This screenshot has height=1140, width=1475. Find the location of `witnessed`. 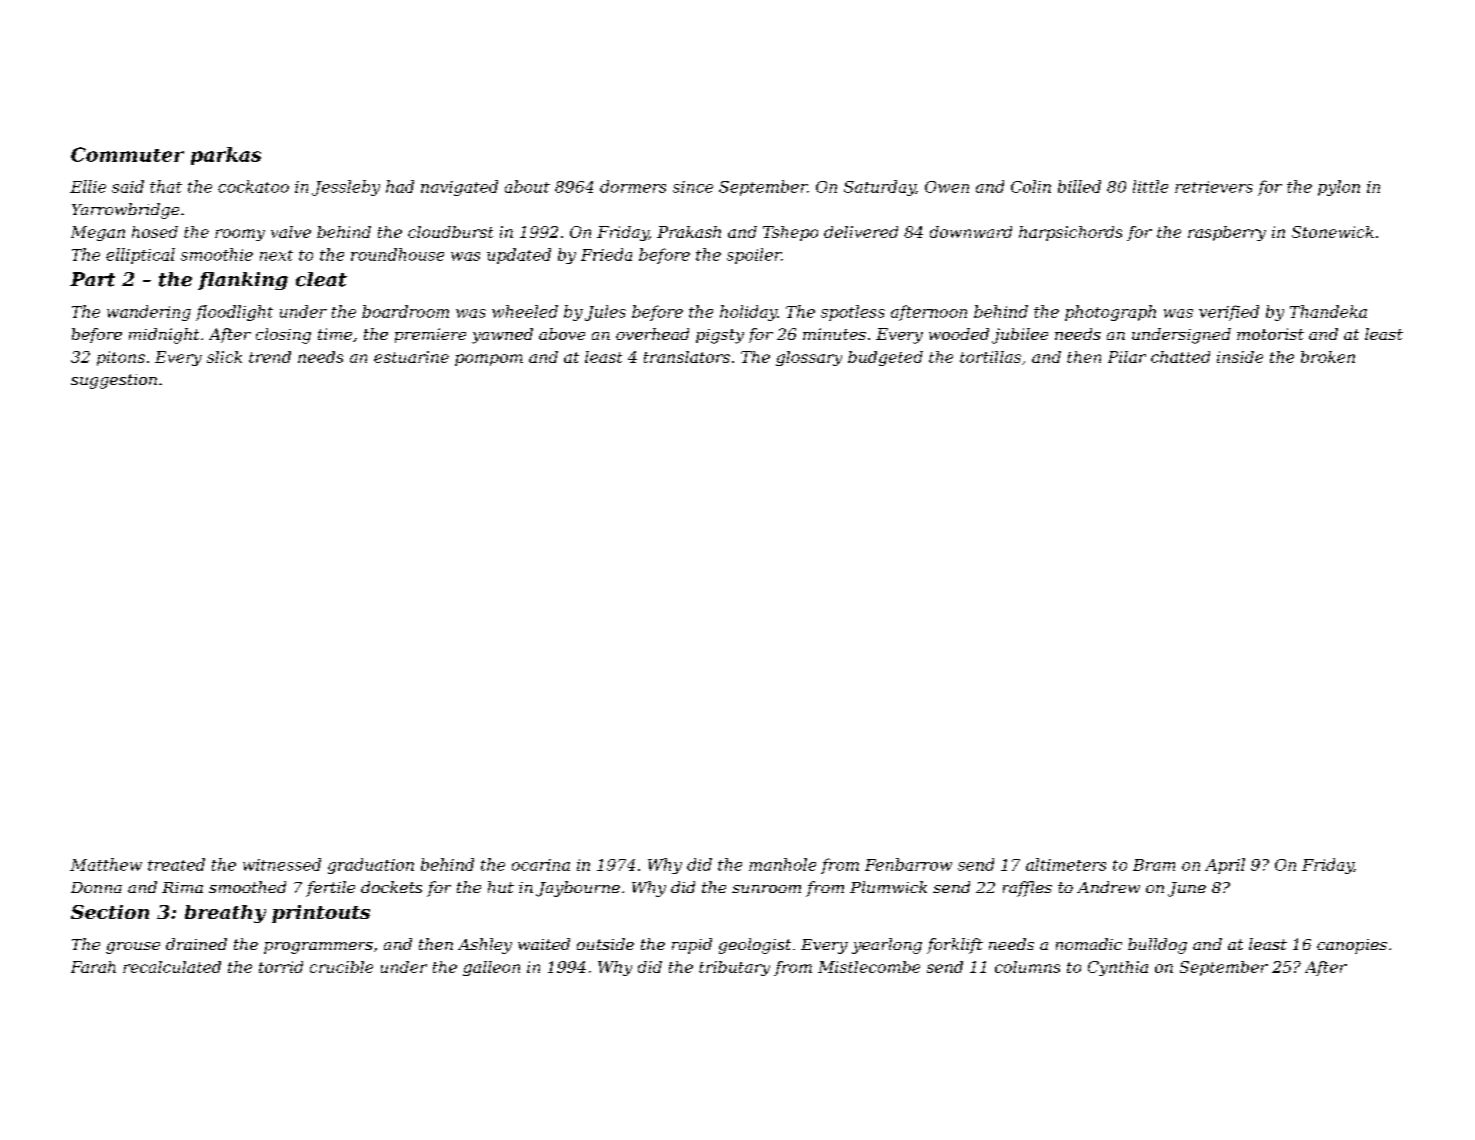

witnessed is located at coordinates (282, 864).
